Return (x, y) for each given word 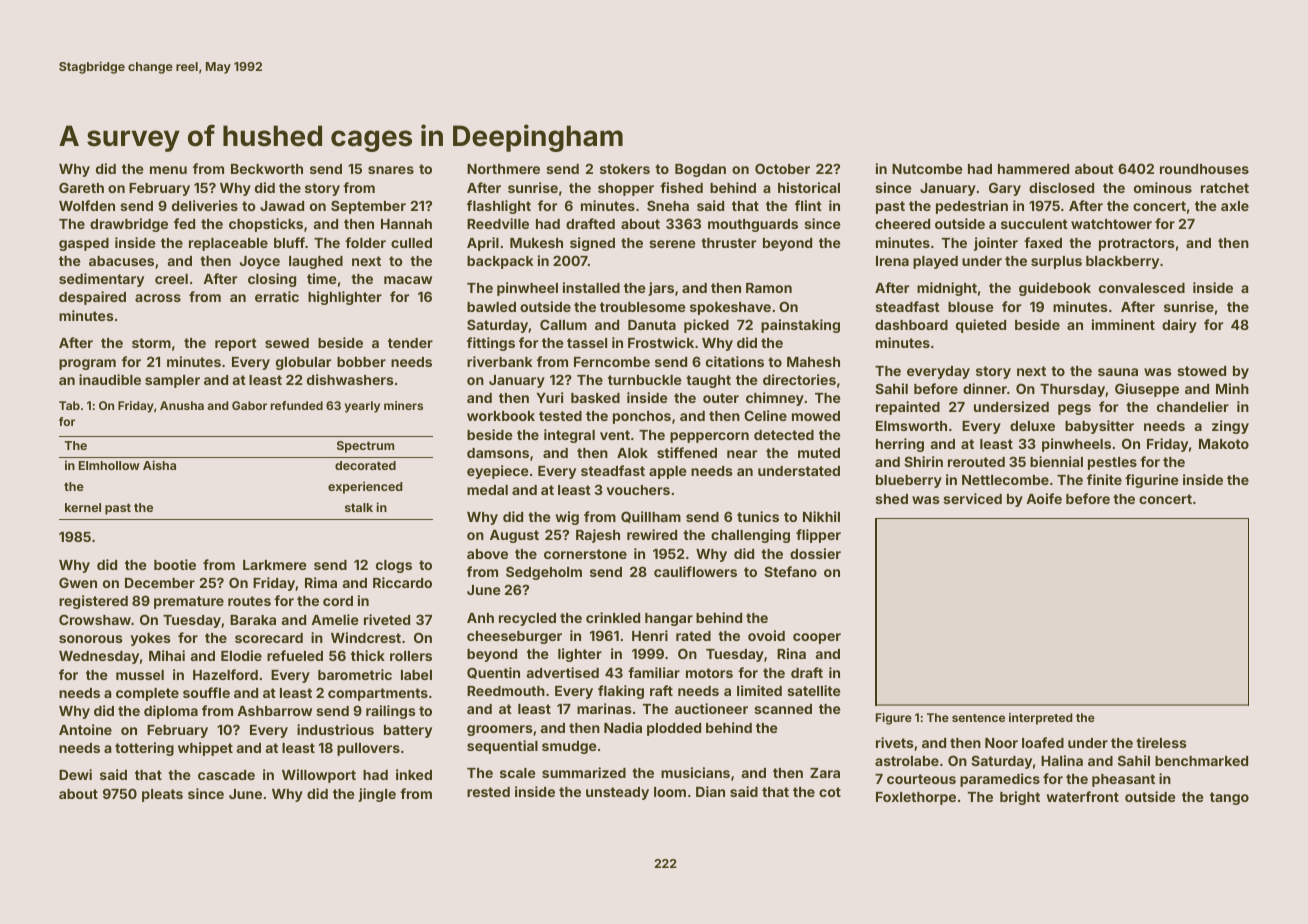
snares (391, 170)
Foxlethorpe (916, 798)
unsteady (617, 793)
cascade (226, 775)
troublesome (643, 307)
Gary (1005, 189)
